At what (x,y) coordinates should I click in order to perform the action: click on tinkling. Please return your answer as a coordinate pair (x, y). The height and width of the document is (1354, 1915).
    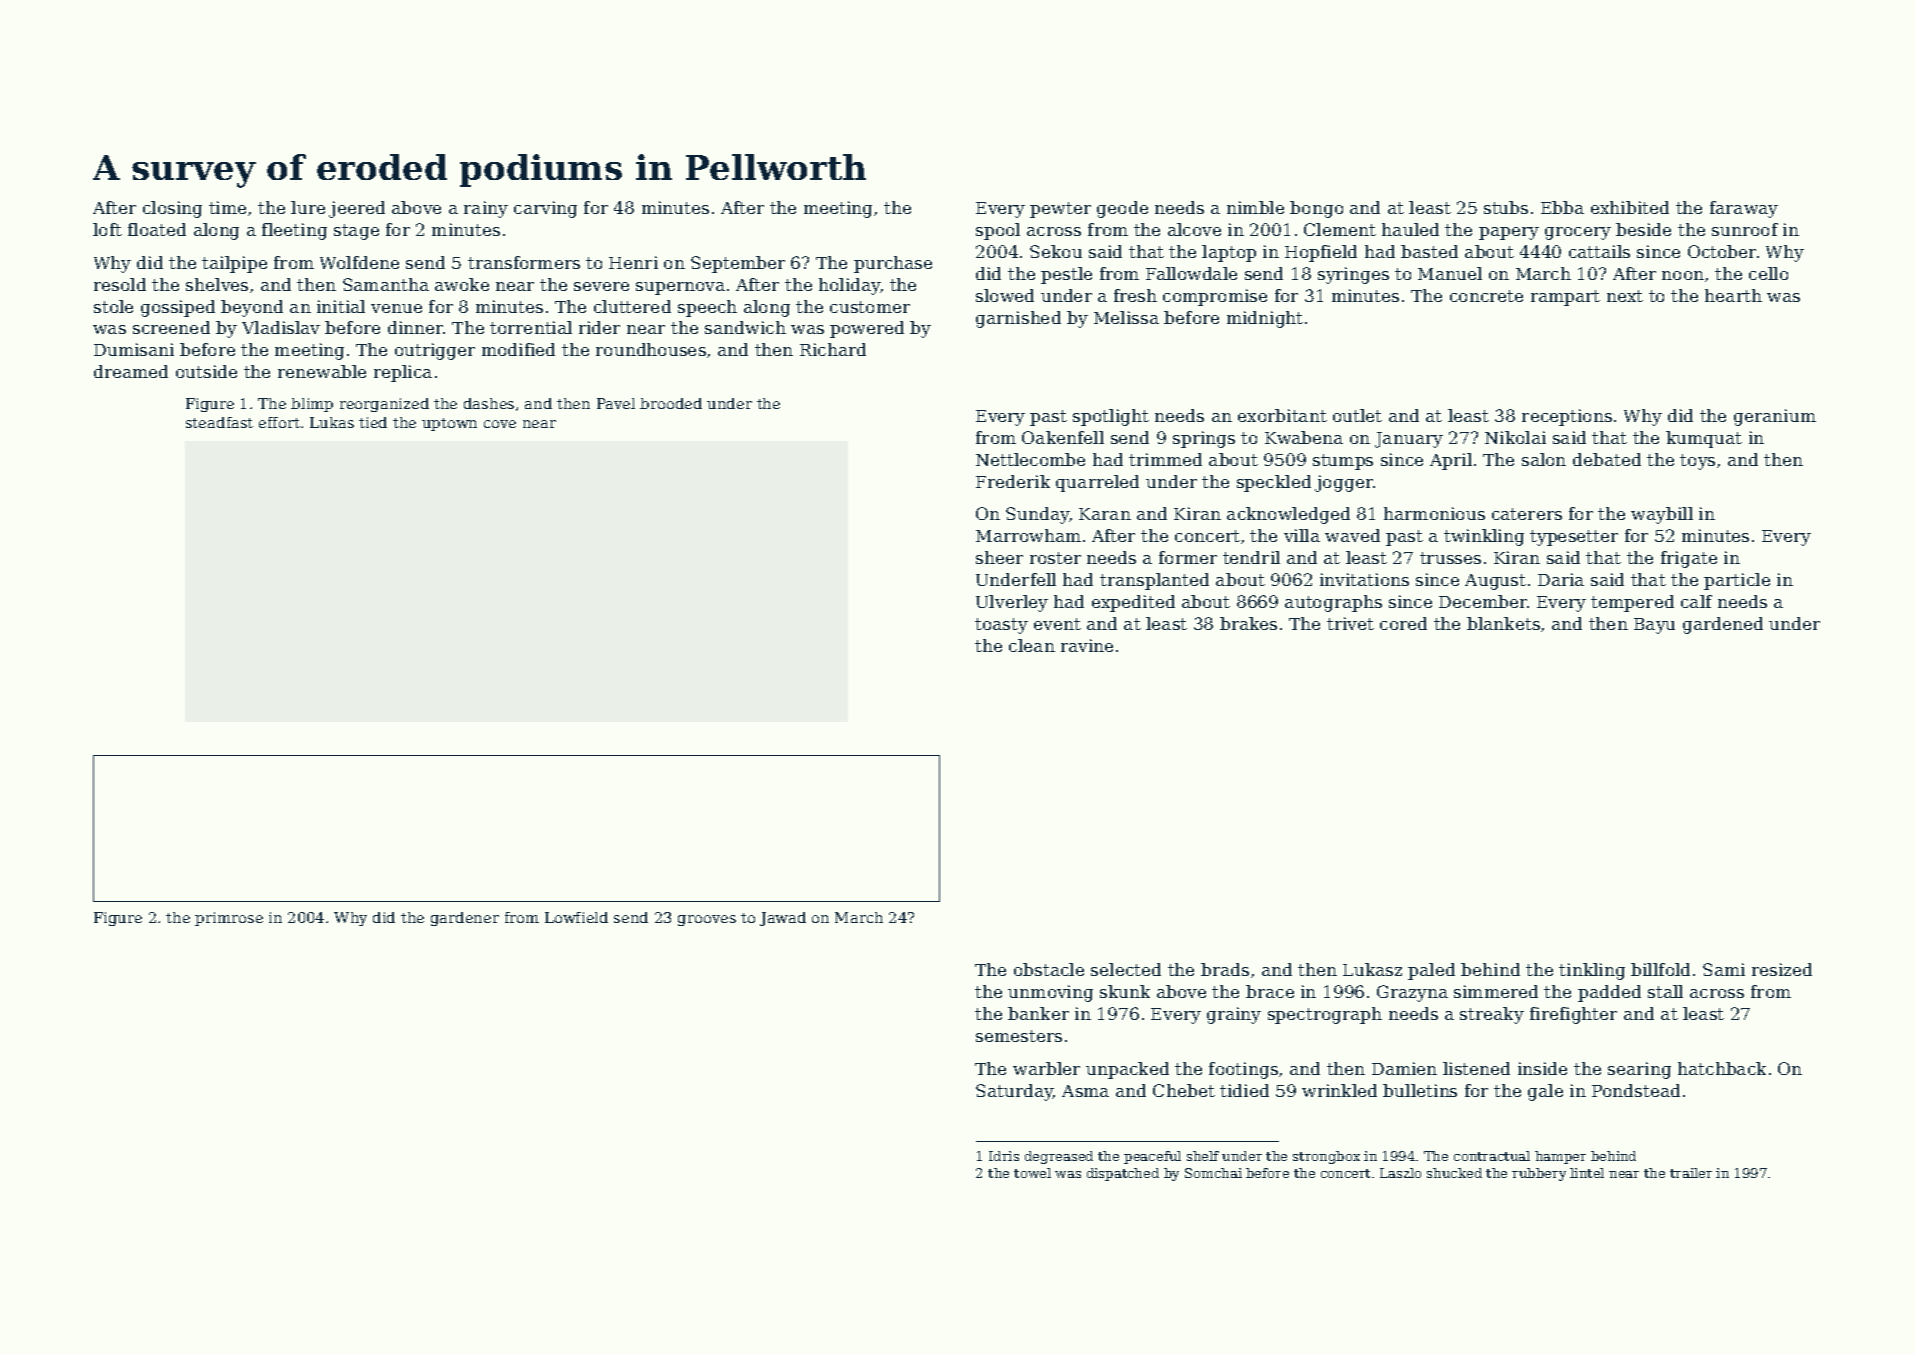
    Looking at the image, I should click on (1592, 971).
